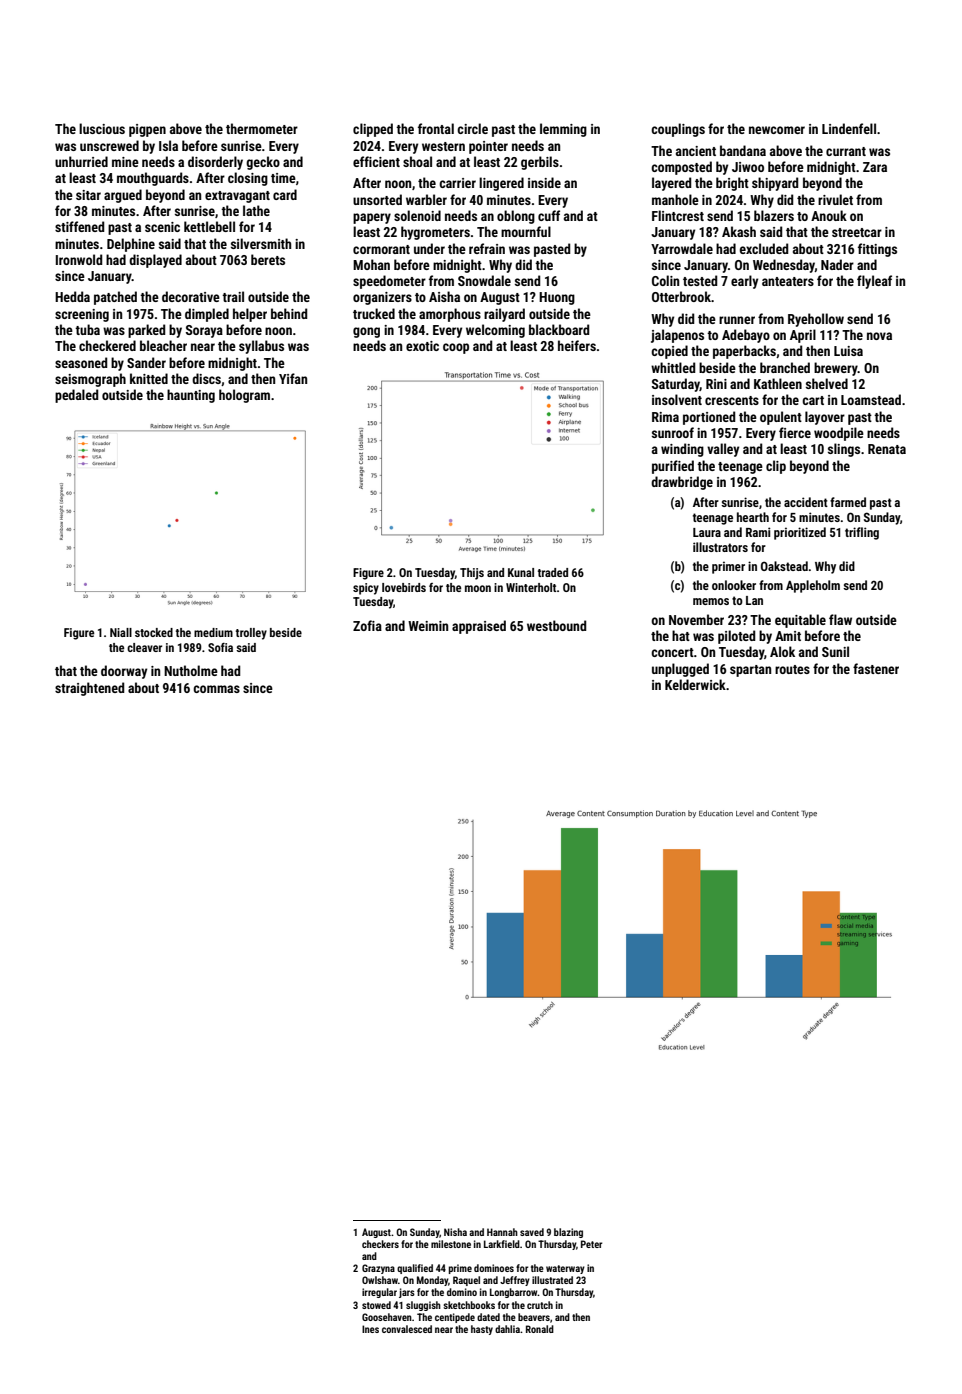 The height and width of the screenshot is (1394, 962). Describe the element at coordinates (370, 1329) in the screenshot. I see `Ines` at that location.
